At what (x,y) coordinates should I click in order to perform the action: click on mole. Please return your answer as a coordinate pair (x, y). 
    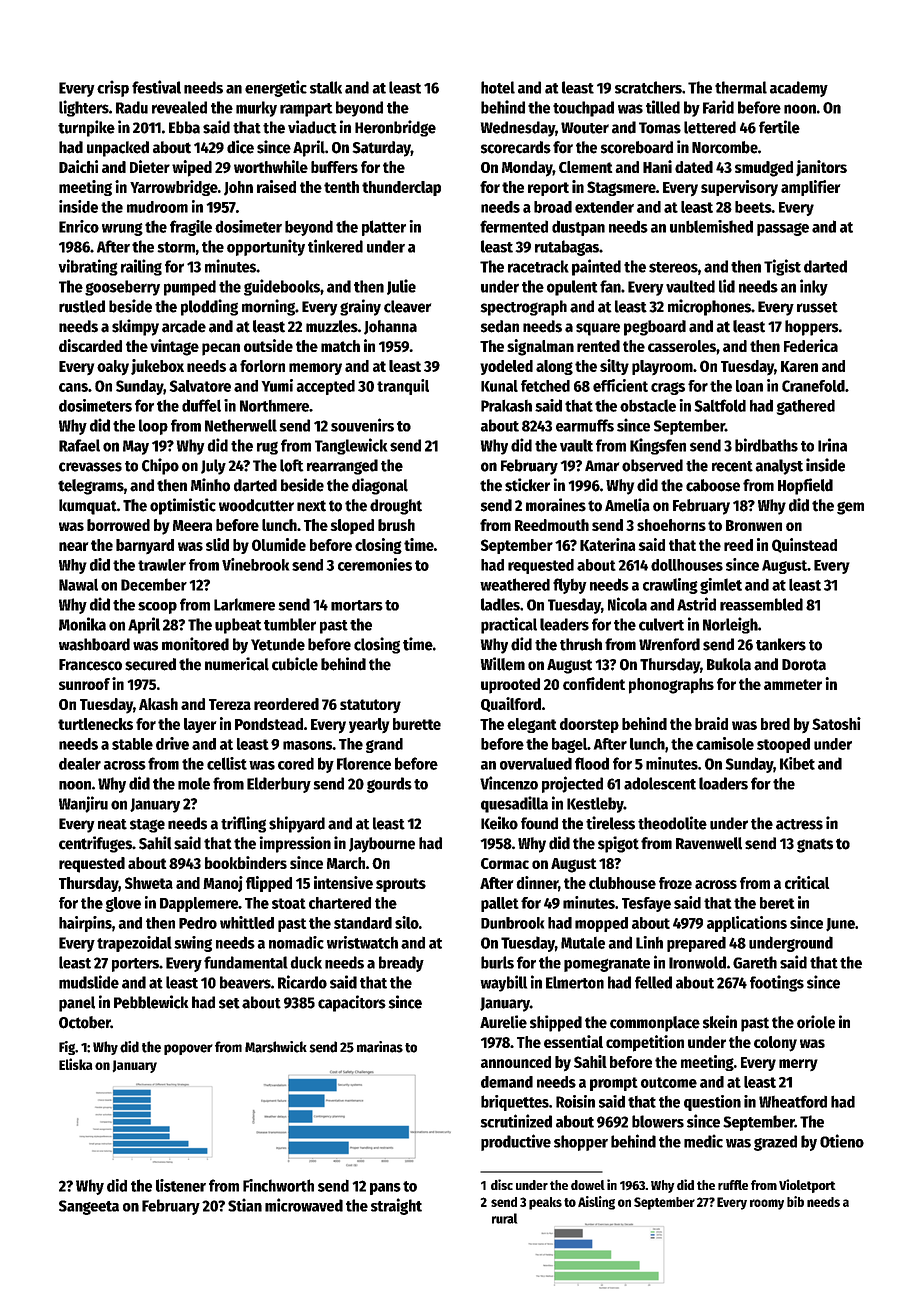
    Looking at the image, I should click on (194, 783).
